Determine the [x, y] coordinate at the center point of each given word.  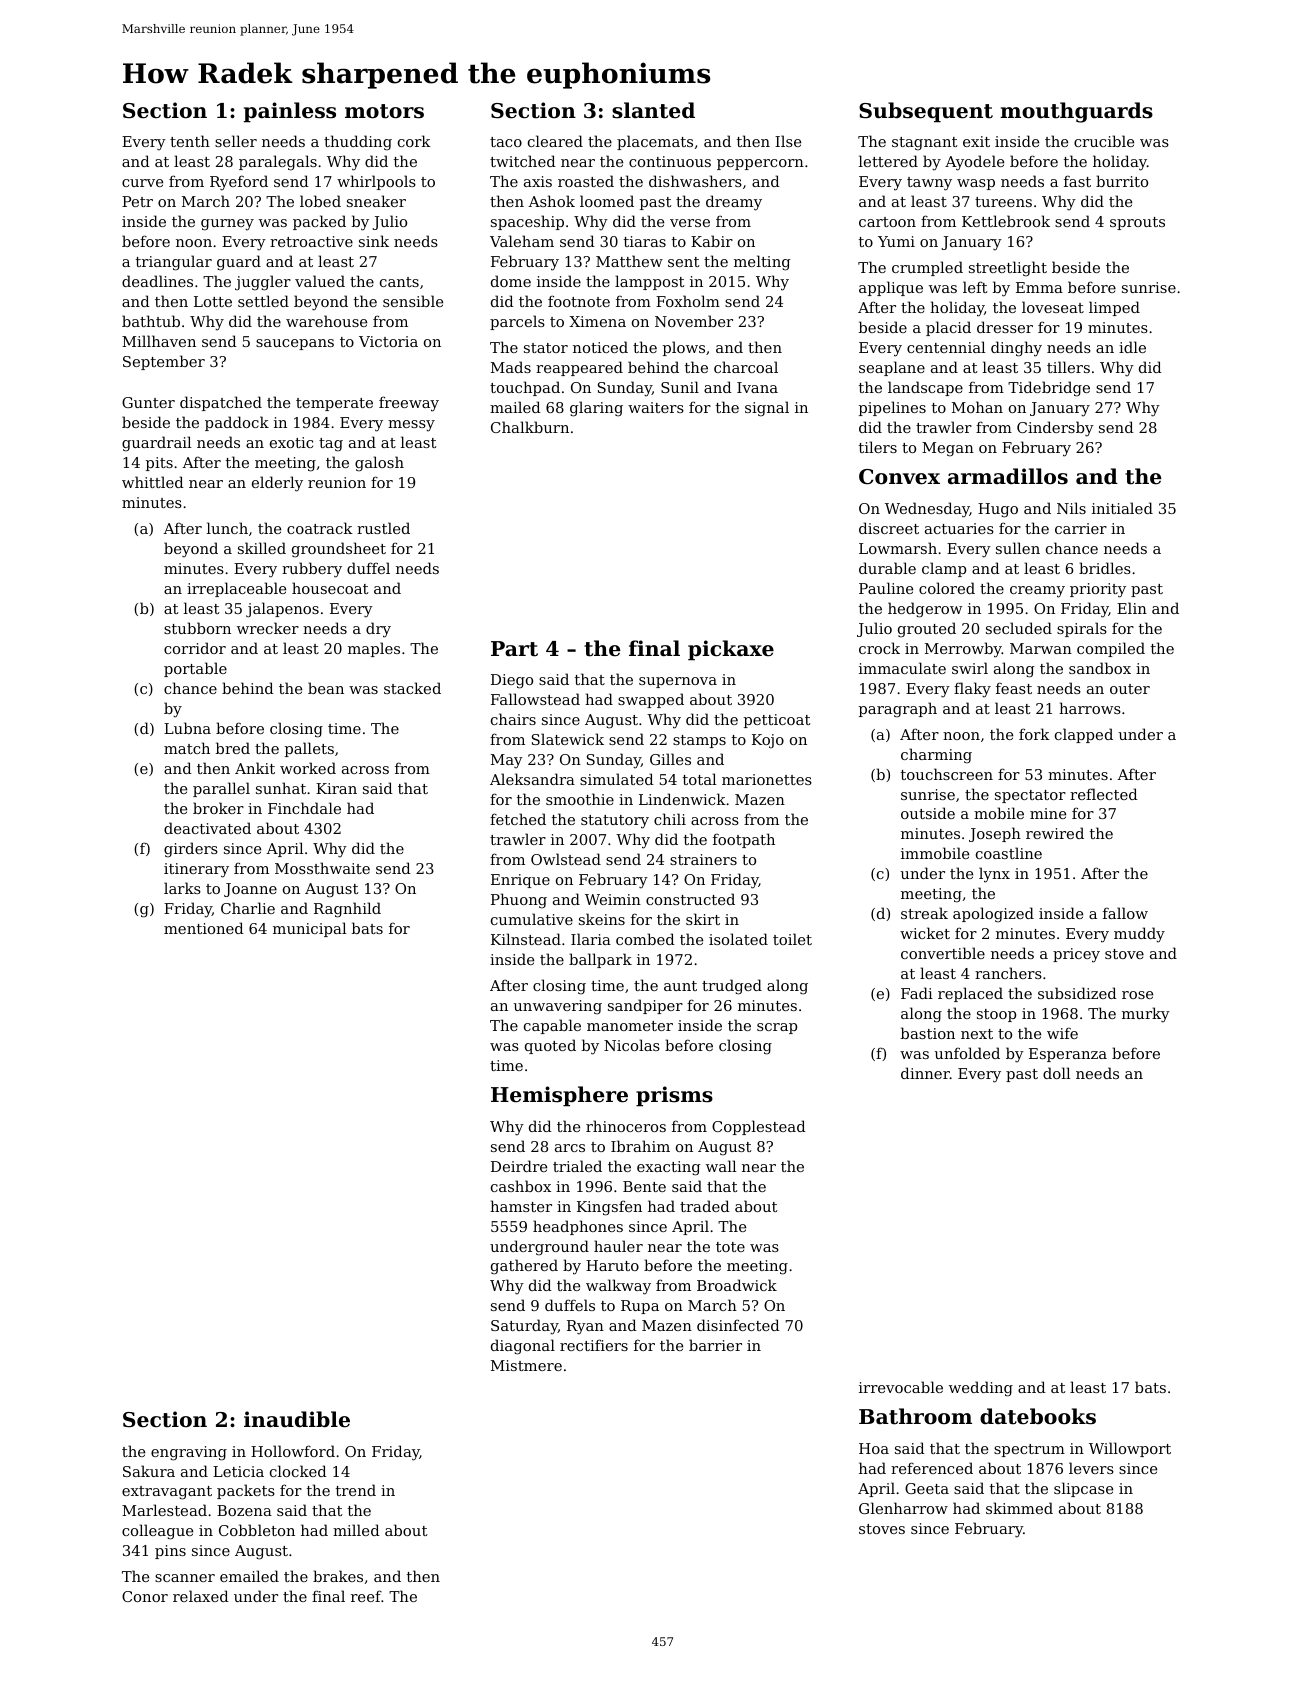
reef [366, 1596]
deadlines [157, 281]
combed [645, 939]
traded [705, 1206]
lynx [994, 875]
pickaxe [731, 650]
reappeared [579, 368]
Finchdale [304, 808]
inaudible [297, 1419]
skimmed [1019, 1508]
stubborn [197, 628]
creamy [1037, 592]
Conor [145, 1596]
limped [1114, 308]
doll [1056, 1073]
